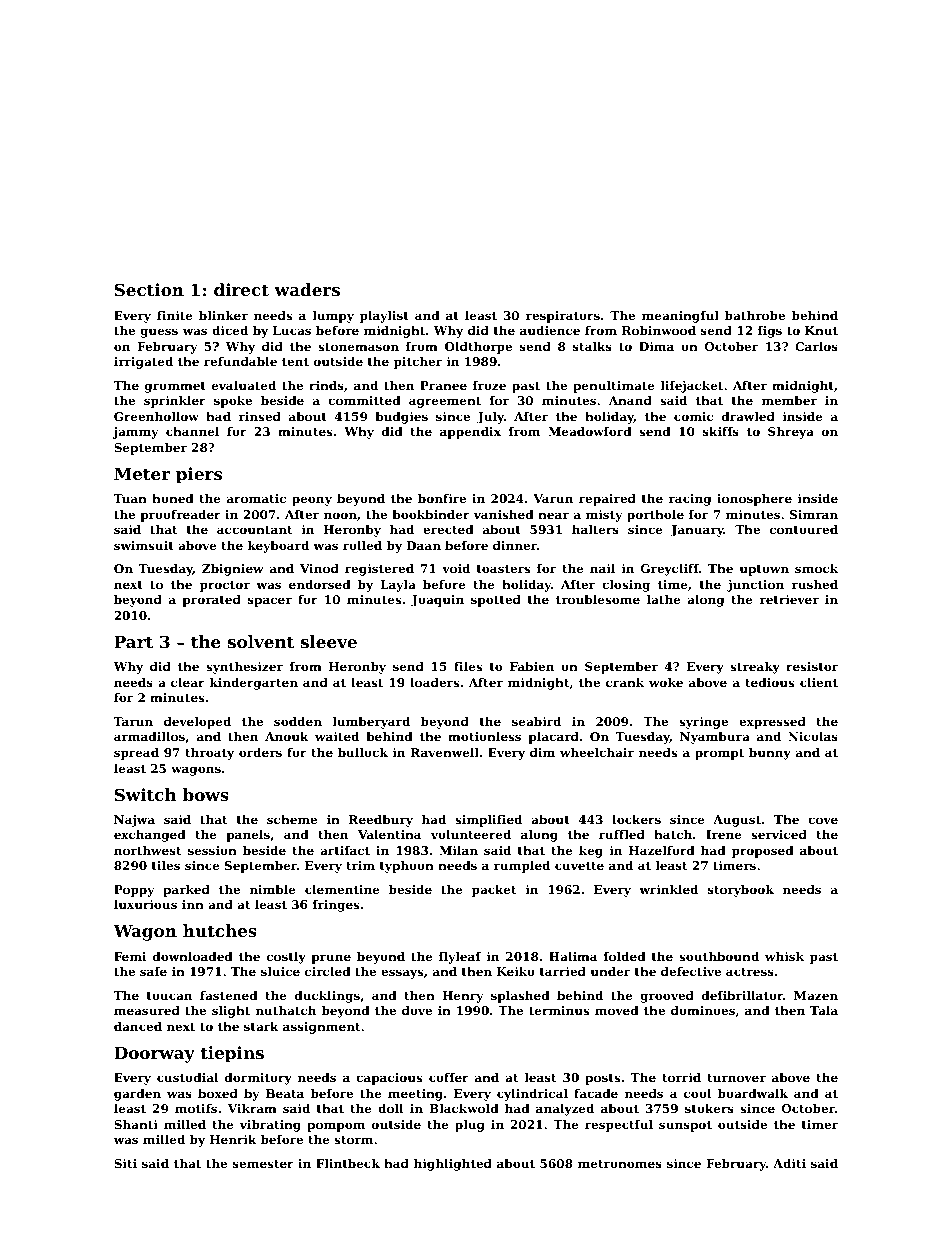  I want to click on lifejacket, so click(692, 387).
